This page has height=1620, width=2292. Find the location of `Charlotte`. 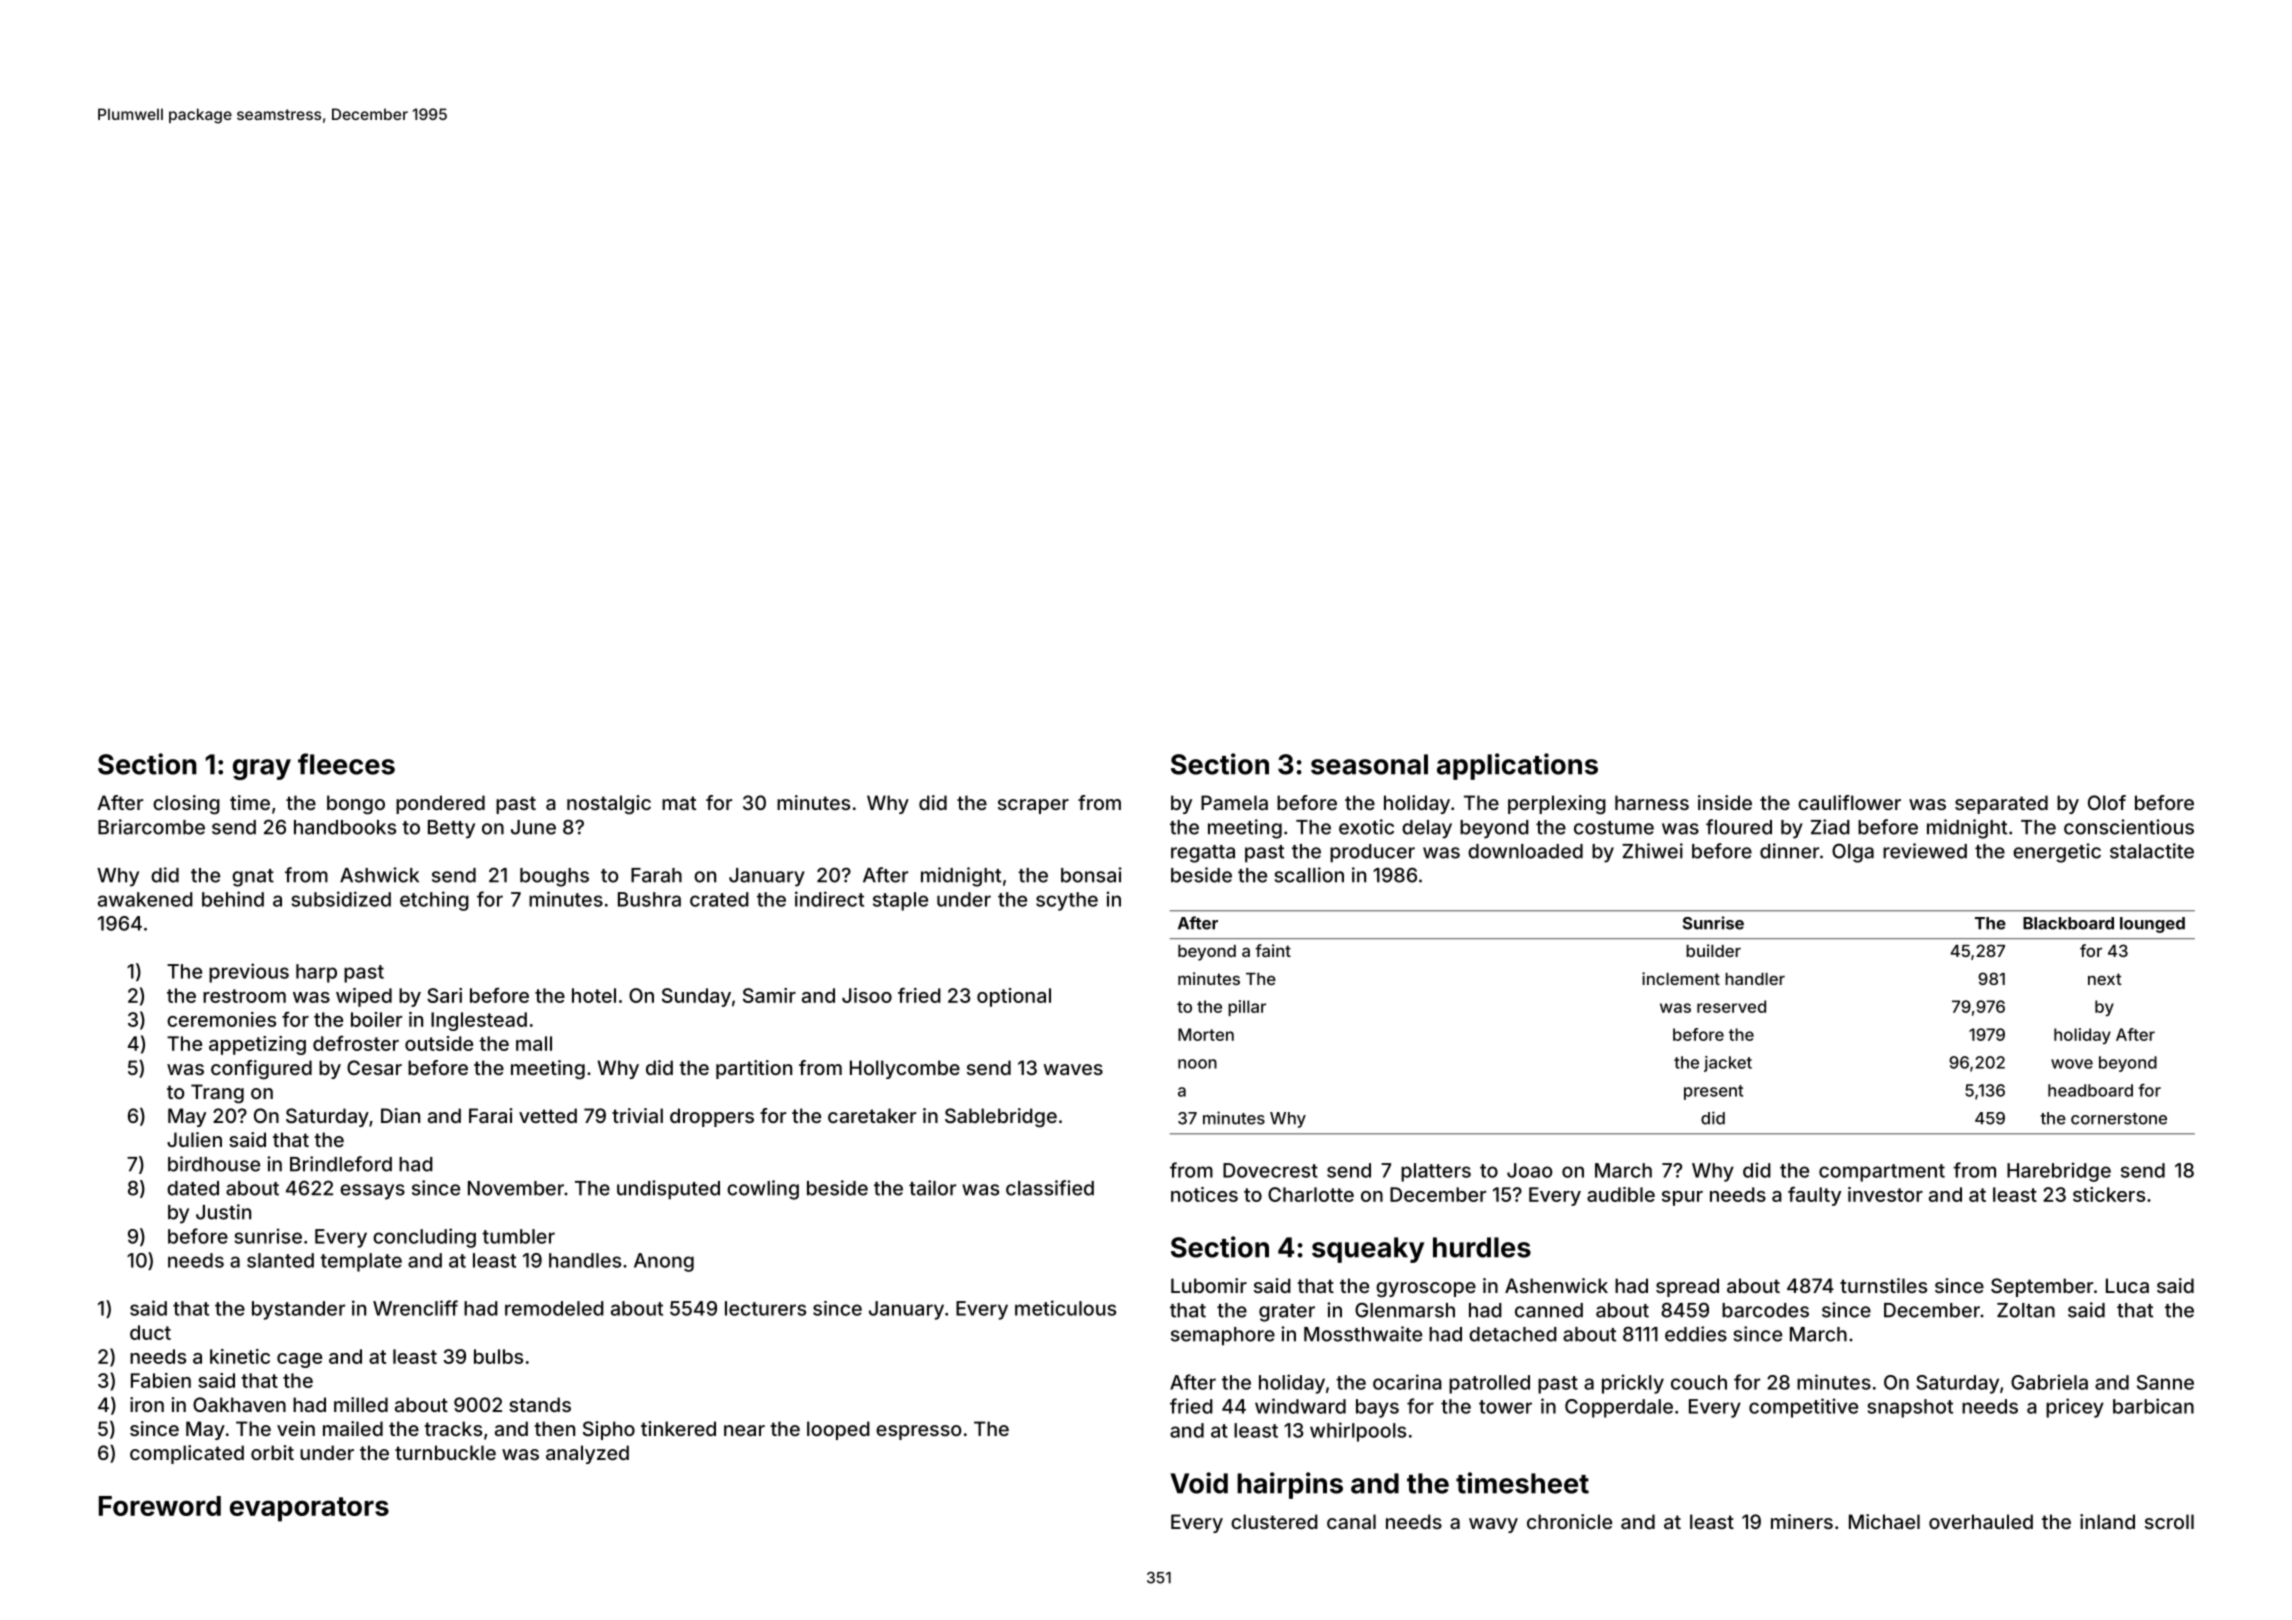

Charlotte is located at coordinates (1311, 1194).
